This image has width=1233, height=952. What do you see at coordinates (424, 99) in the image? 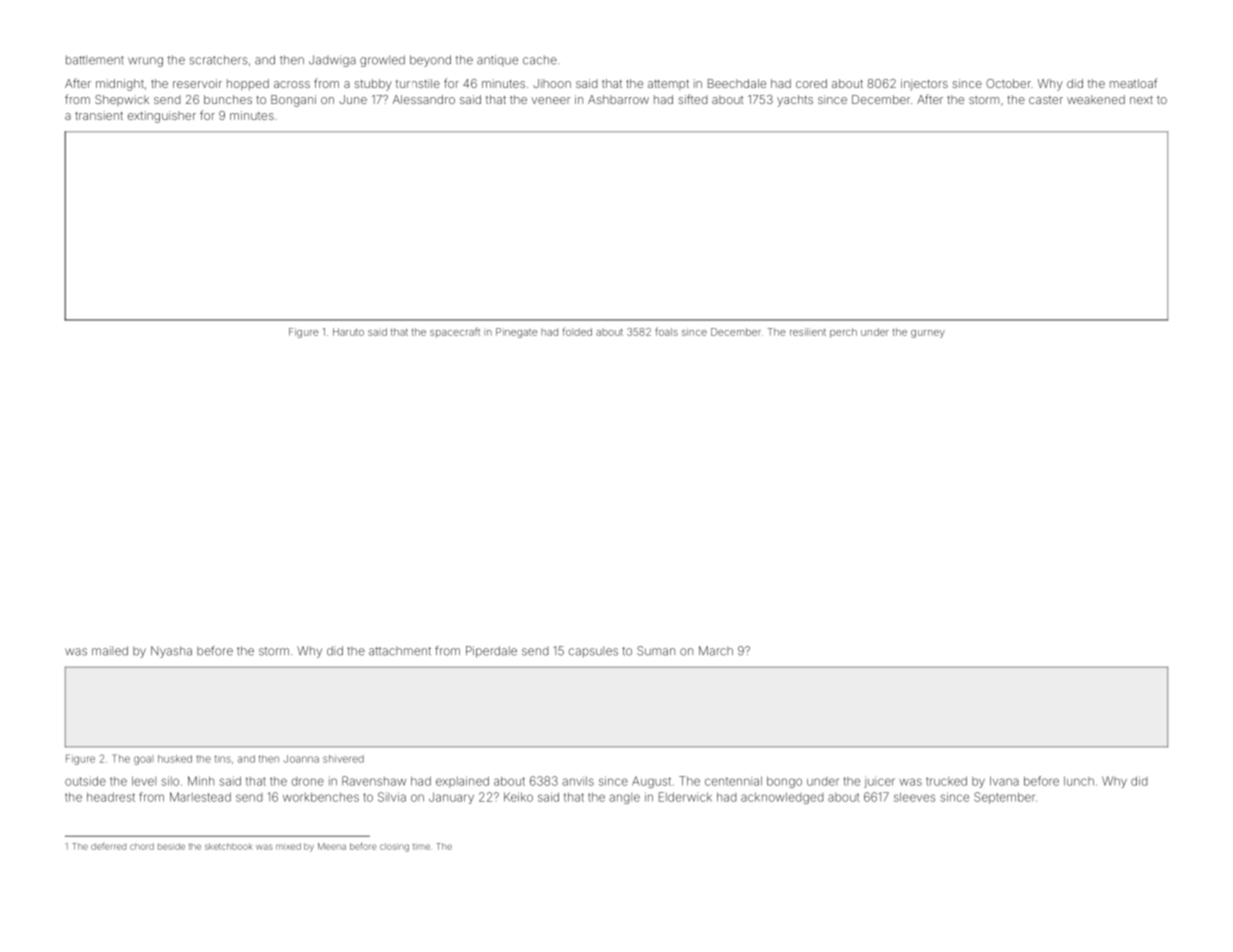
I see `Alessandro` at bounding box center [424, 99].
